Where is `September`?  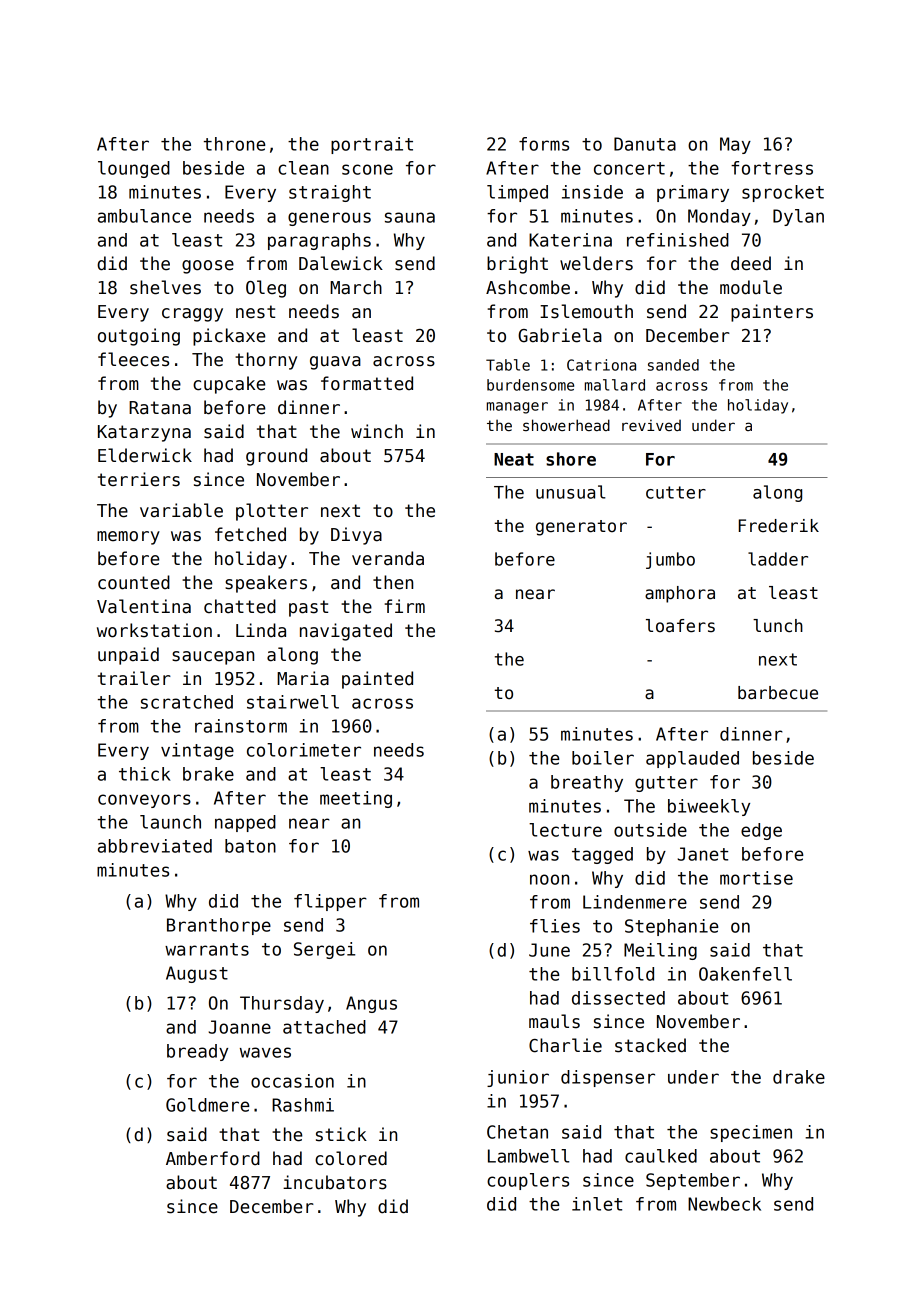
September is located at coordinates (693, 1181).
